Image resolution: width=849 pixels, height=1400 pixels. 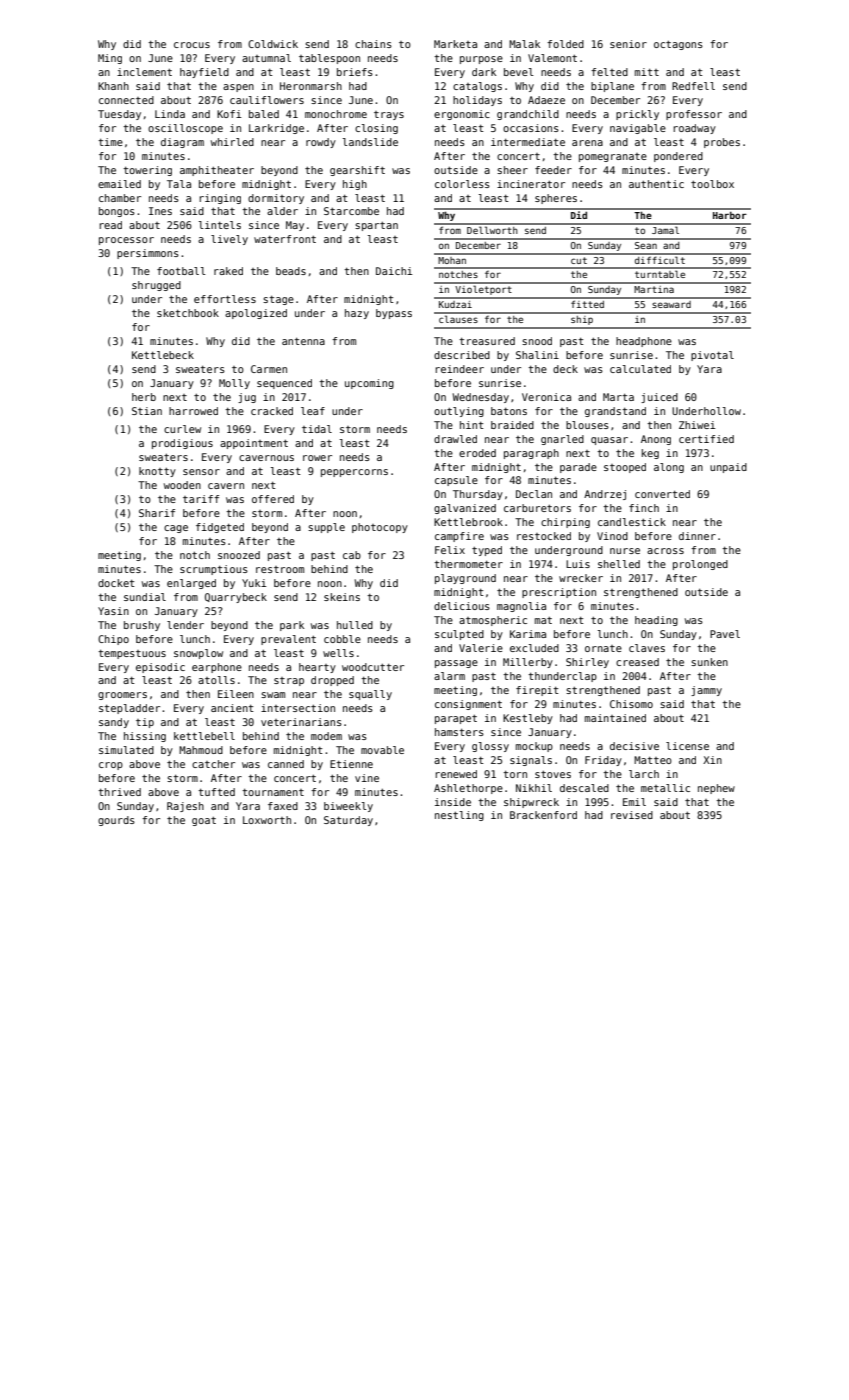 I want to click on keg, so click(x=650, y=454).
